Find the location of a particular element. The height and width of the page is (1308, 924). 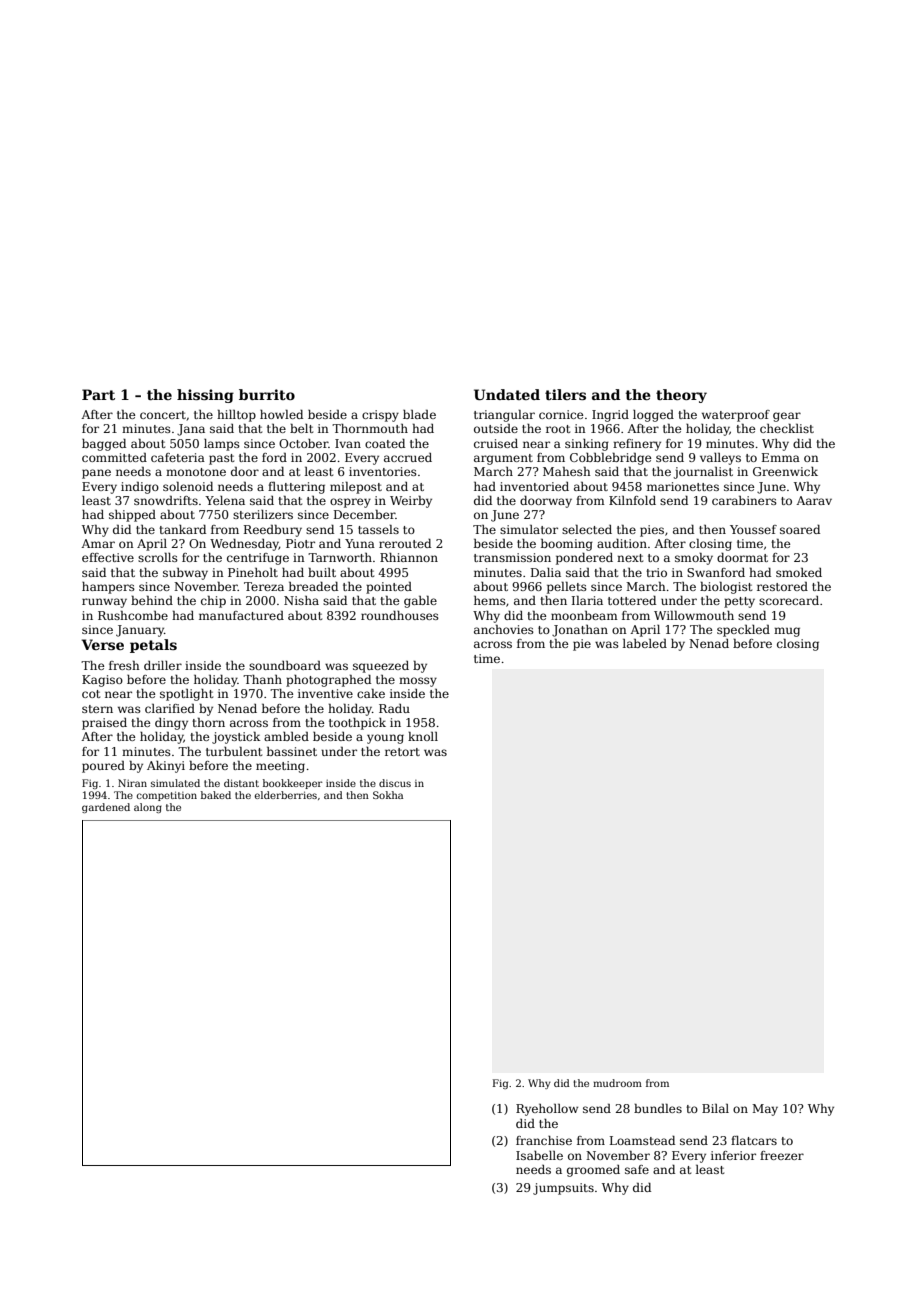

Niran is located at coordinates (132, 783).
